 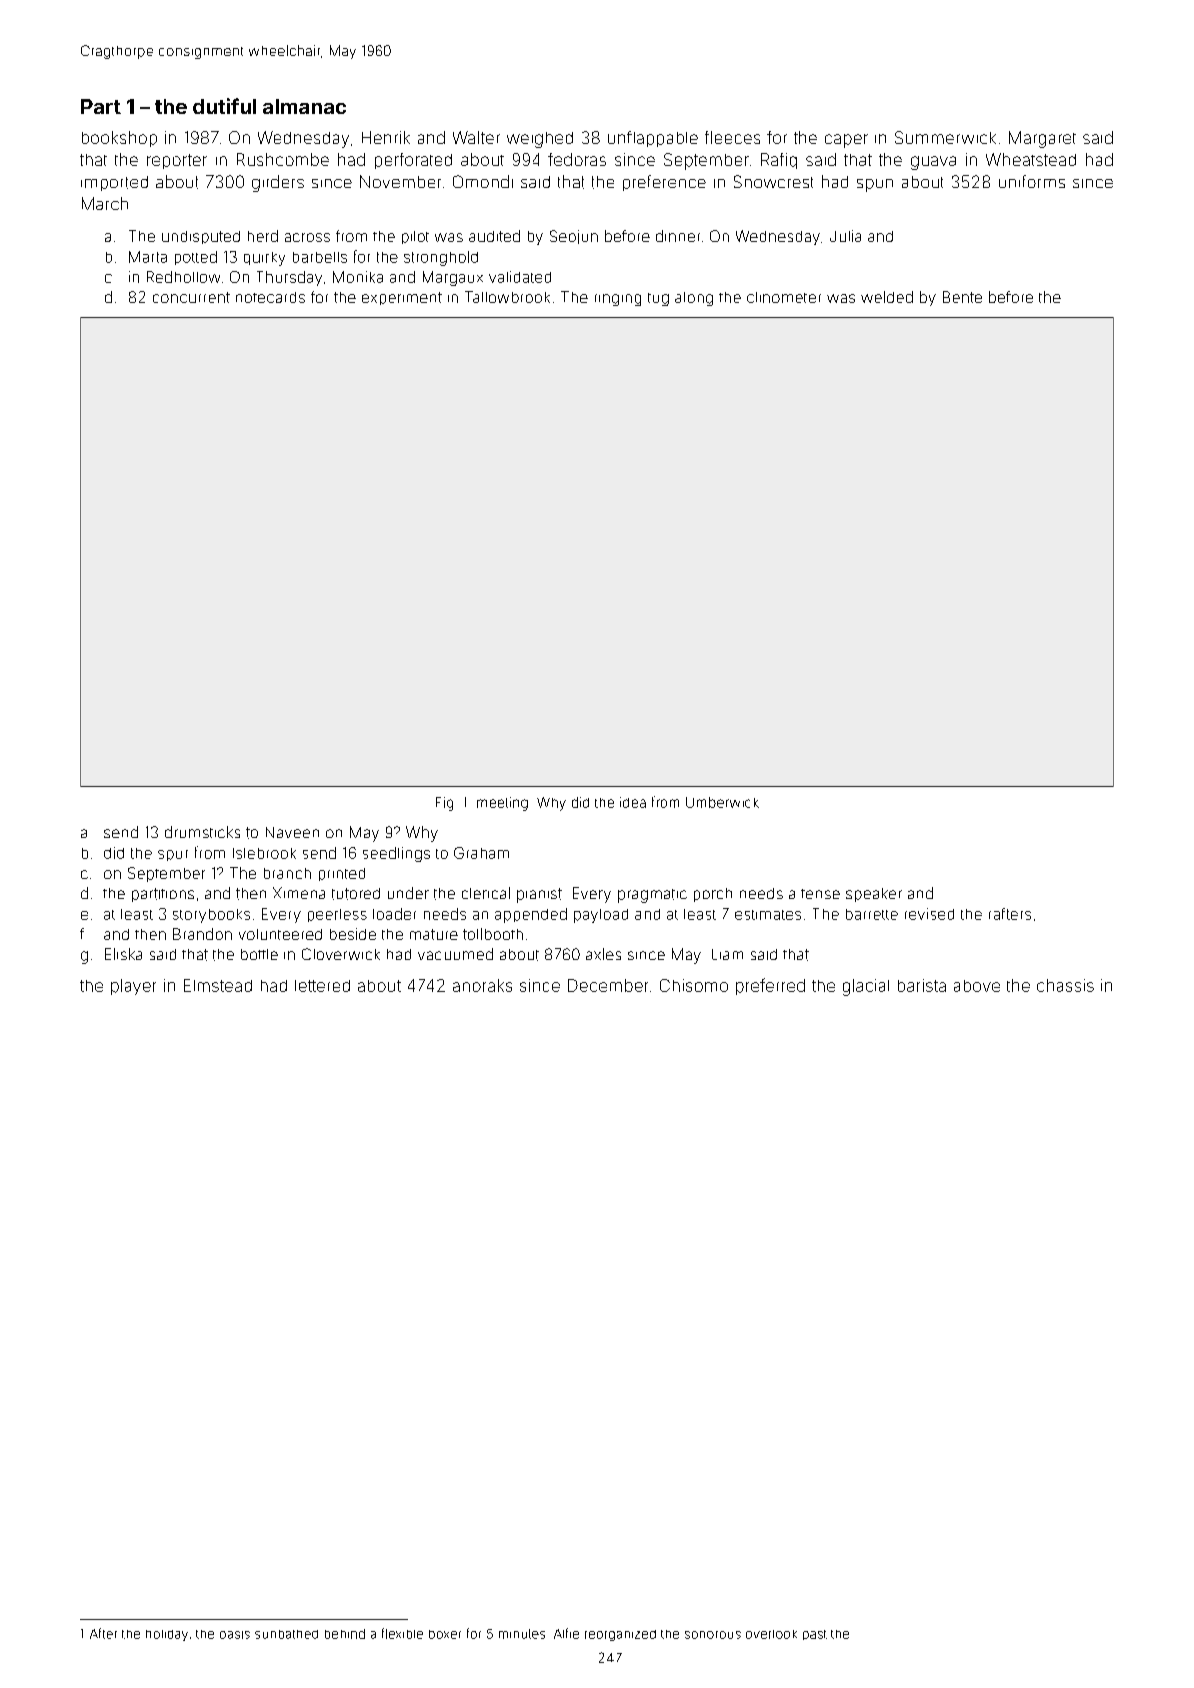 I want to click on welded, so click(x=887, y=297).
